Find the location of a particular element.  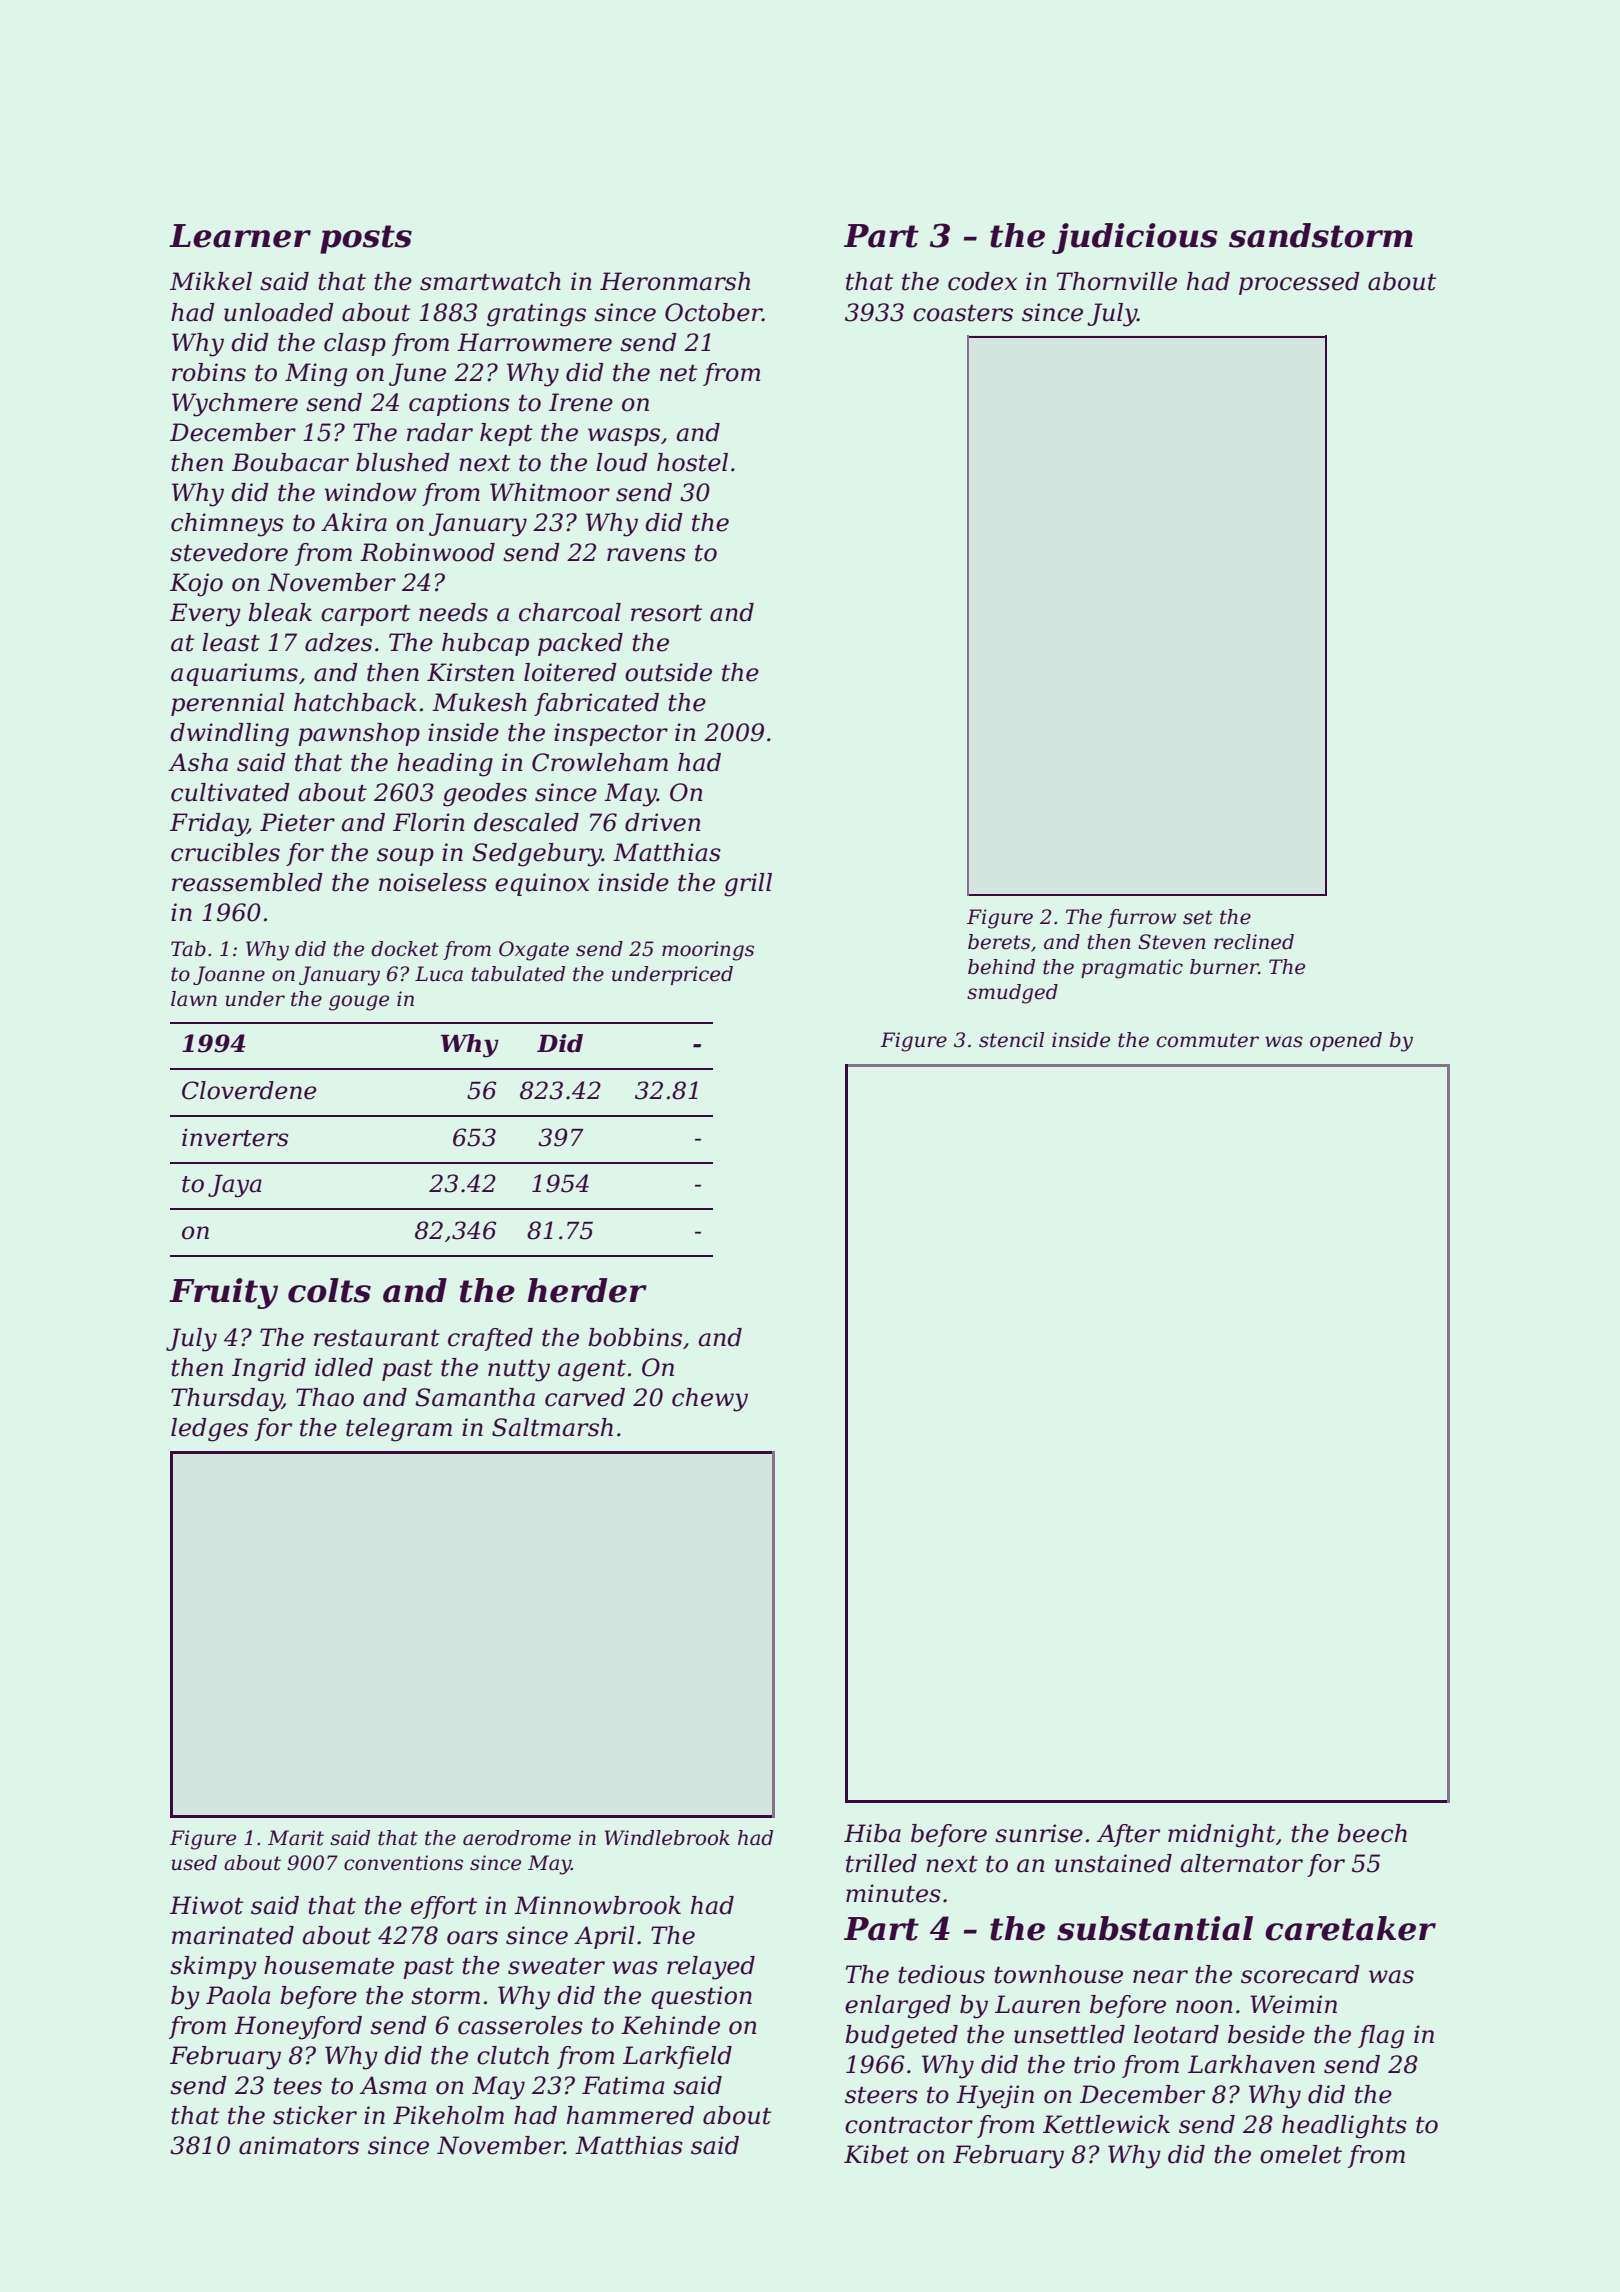

After is located at coordinates (1128, 1835).
